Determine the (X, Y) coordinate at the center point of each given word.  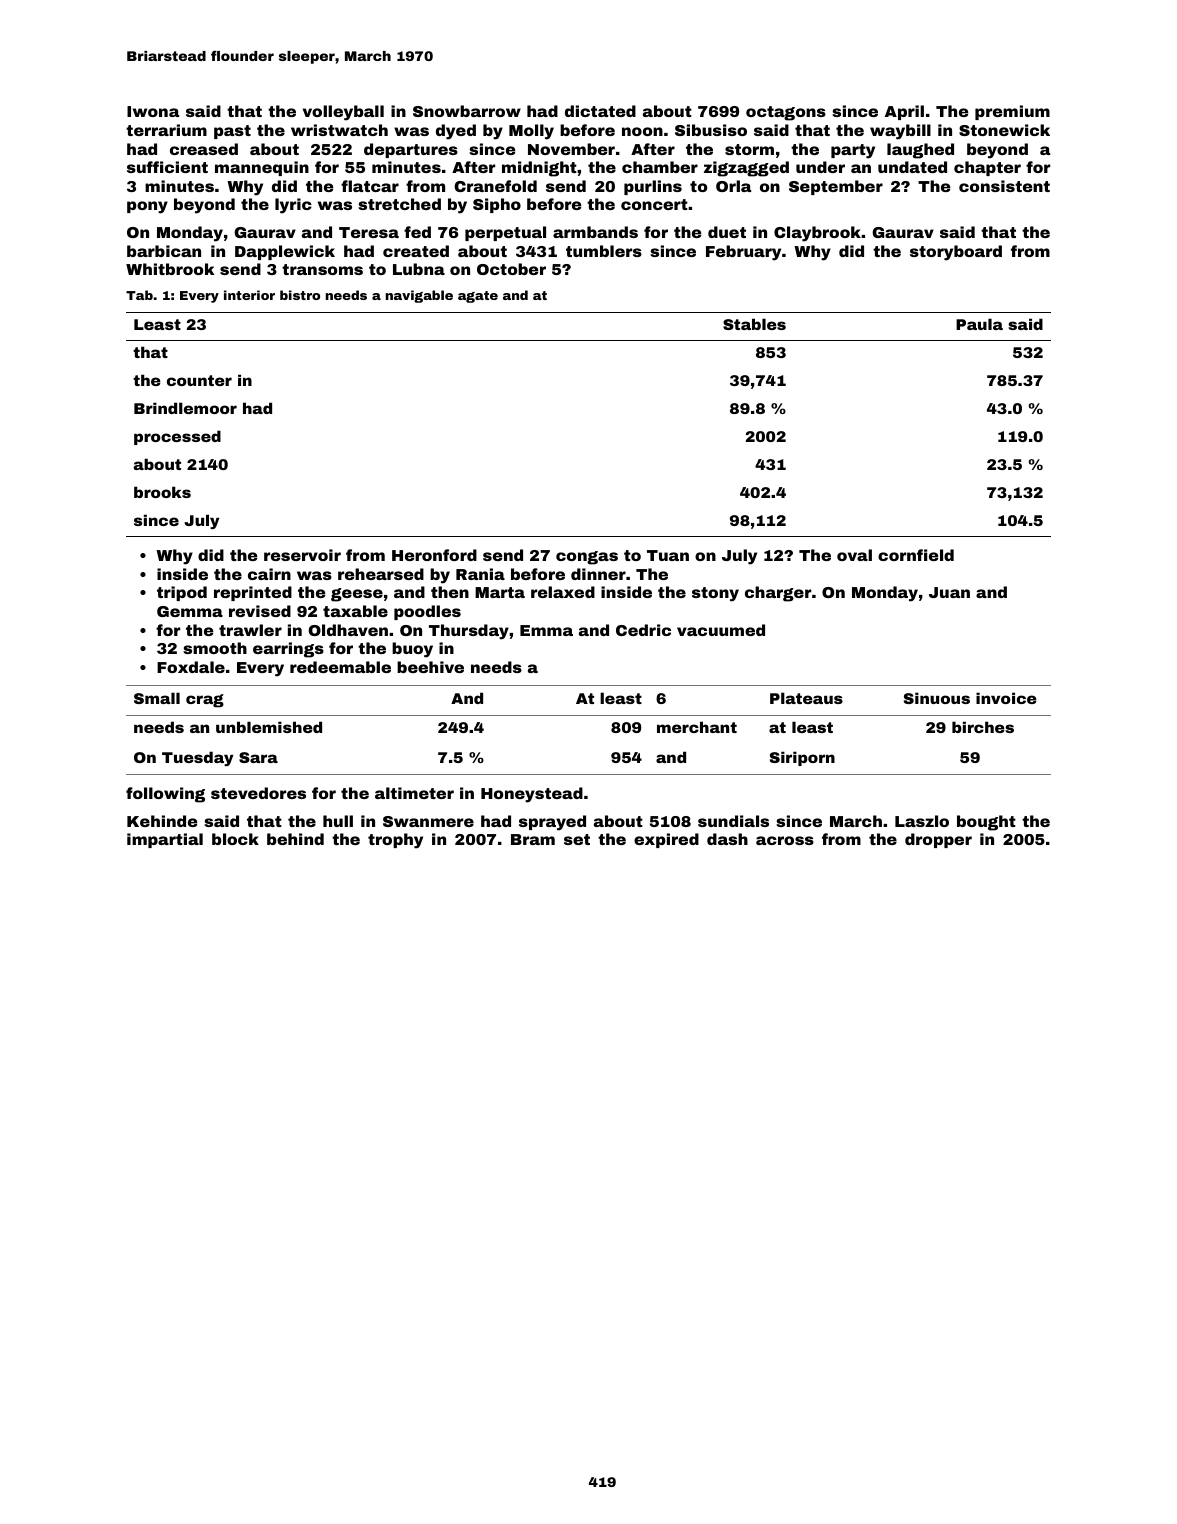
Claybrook (817, 234)
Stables (754, 324)
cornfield (916, 555)
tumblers (604, 251)
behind (295, 839)
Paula (979, 324)
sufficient (167, 167)
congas (587, 558)
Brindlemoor (185, 408)
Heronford (434, 555)
